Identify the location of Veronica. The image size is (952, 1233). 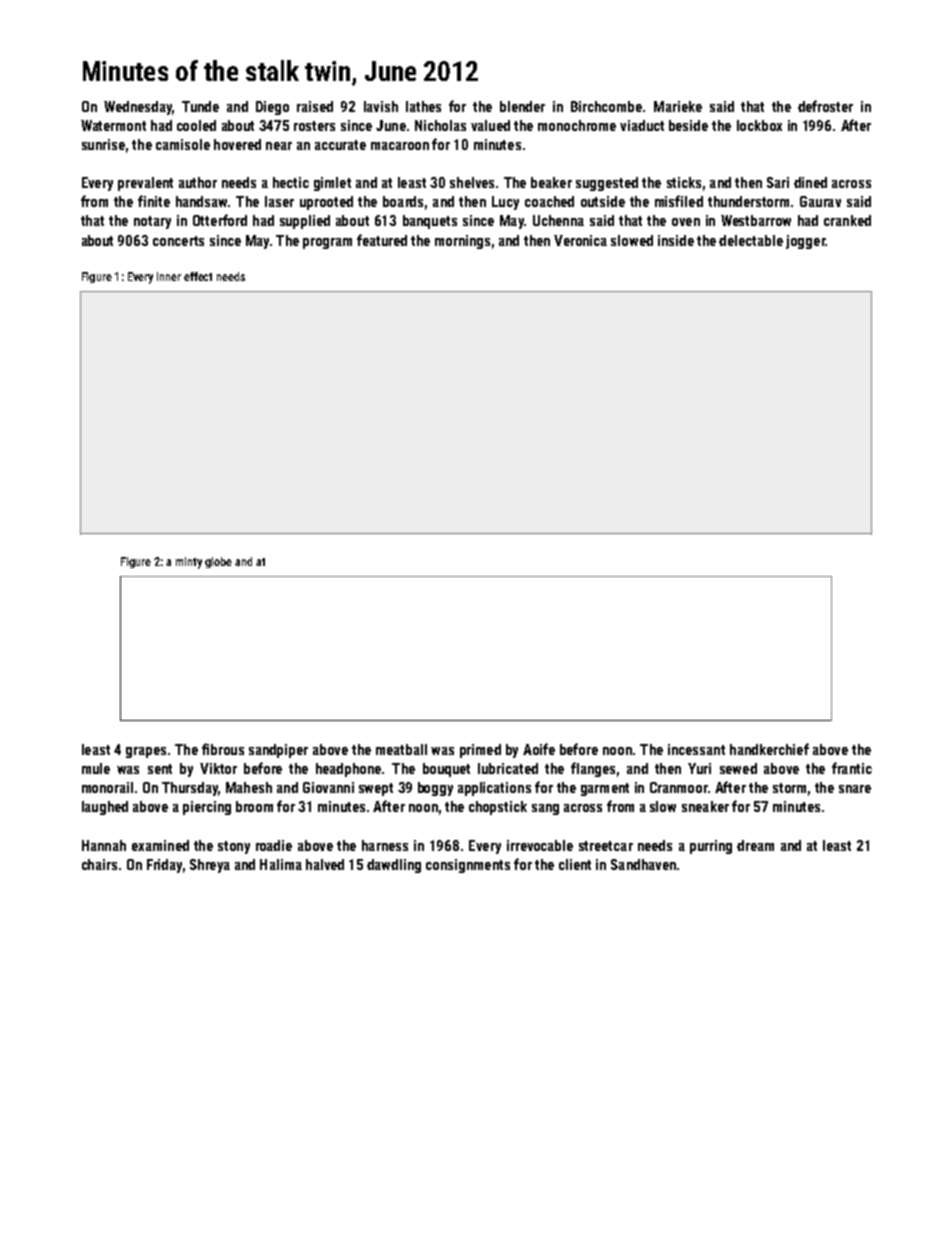
(580, 240).
